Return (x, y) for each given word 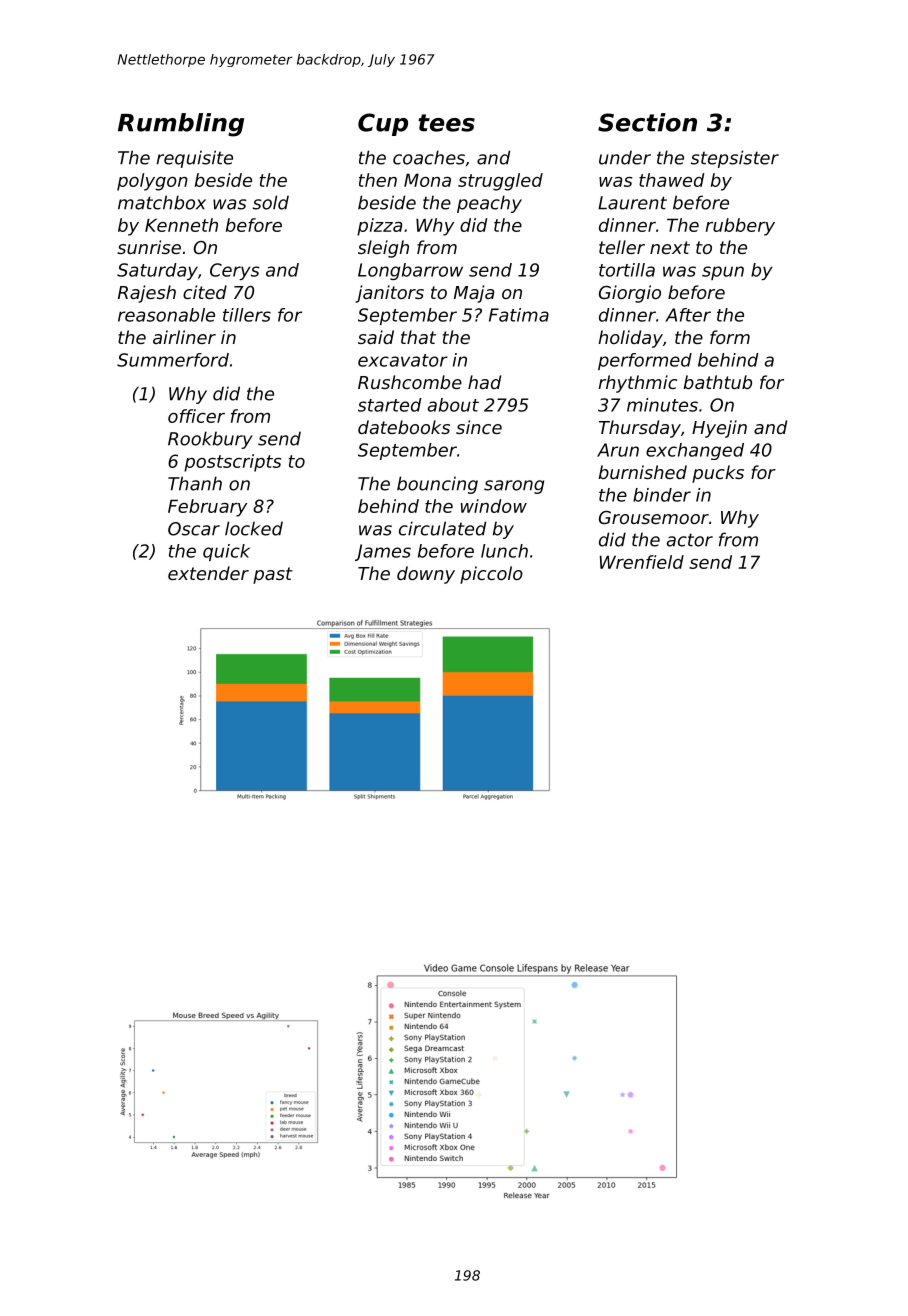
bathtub (717, 382)
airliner (184, 337)
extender (208, 573)
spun (723, 273)
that (418, 337)
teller (622, 247)
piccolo (491, 575)
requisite (195, 159)
